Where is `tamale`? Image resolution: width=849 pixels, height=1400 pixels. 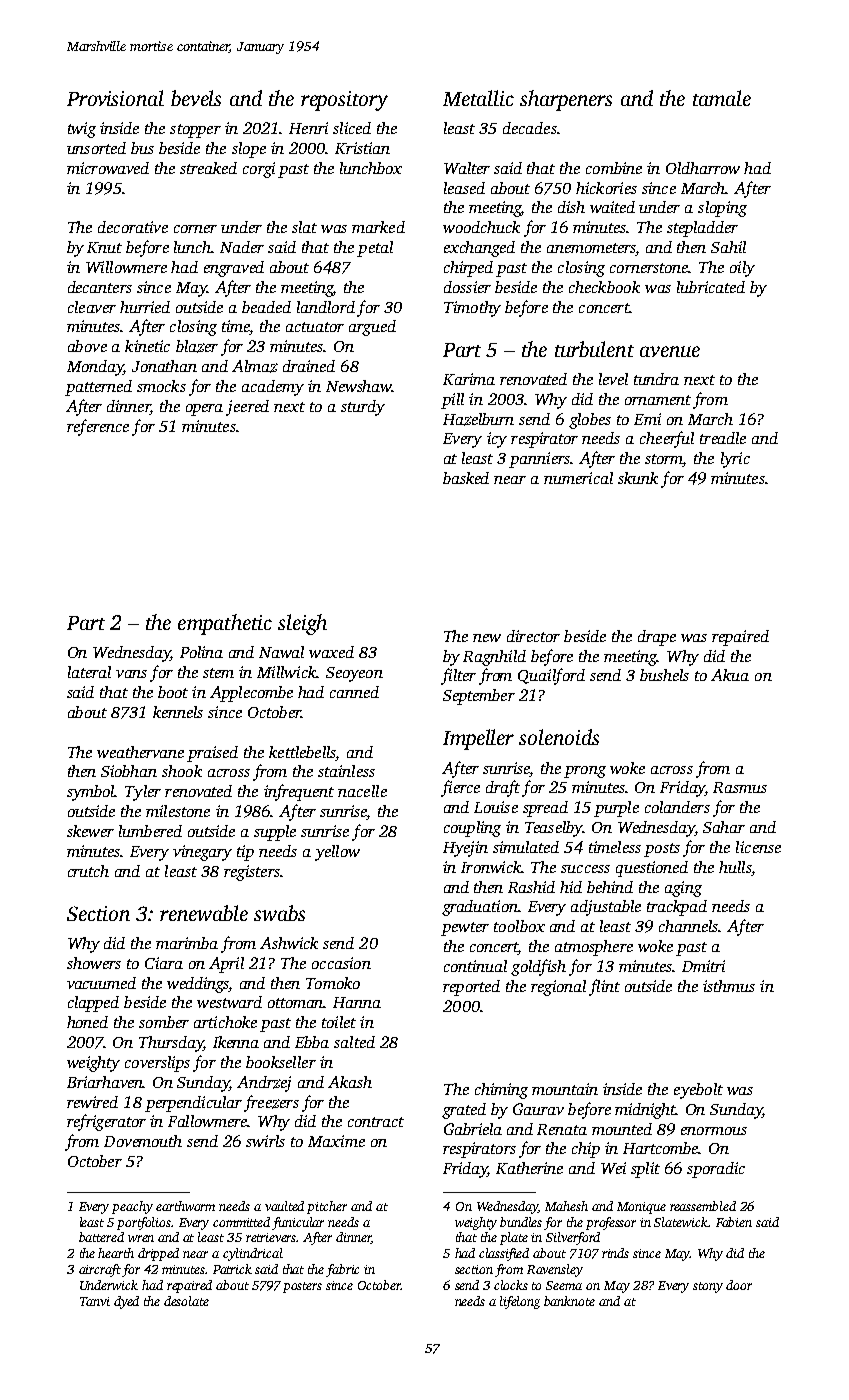 tamale is located at coordinates (722, 98).
